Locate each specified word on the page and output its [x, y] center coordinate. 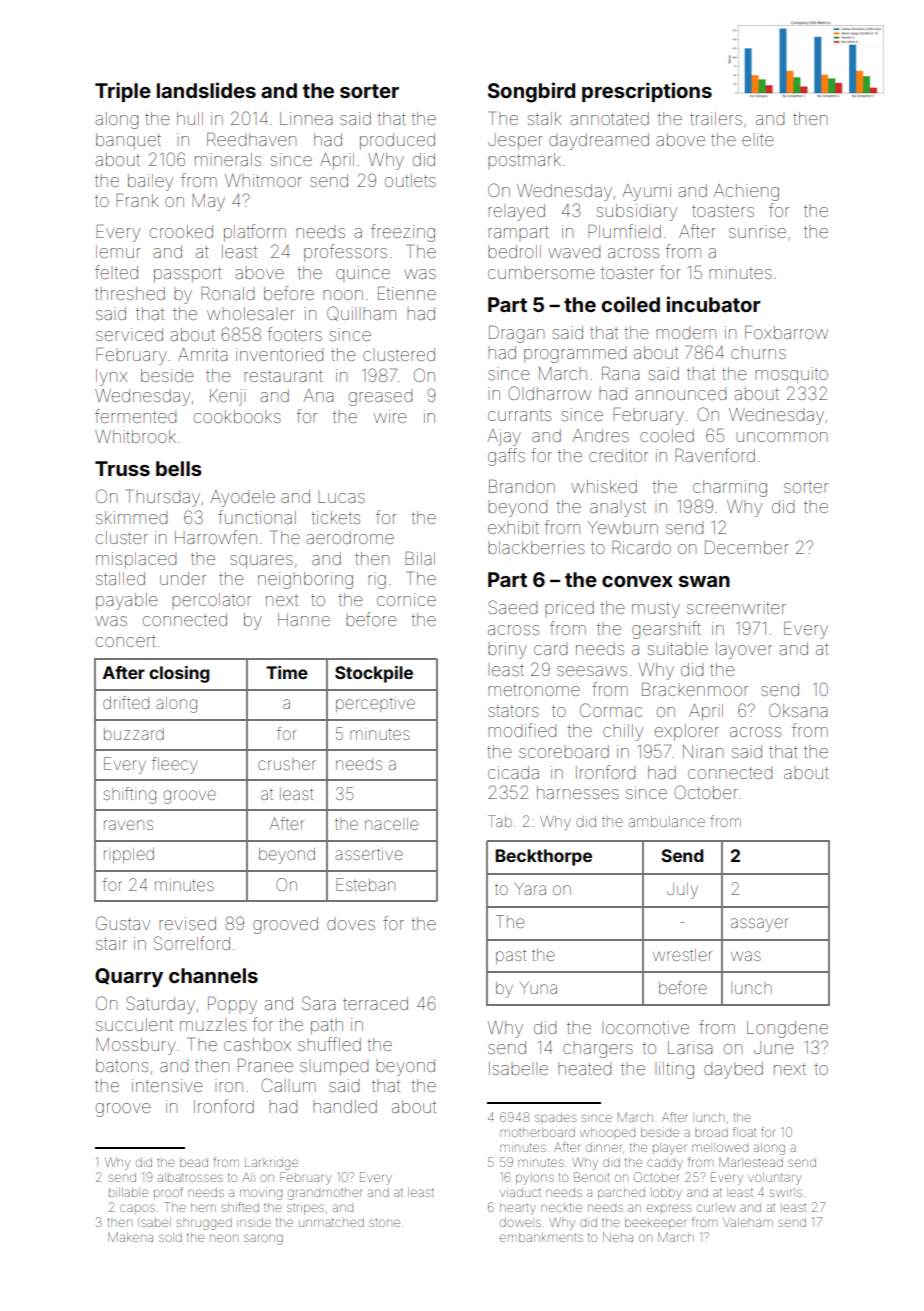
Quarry [129, 977]
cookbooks [237, 416]
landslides [206, 90]
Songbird [531, 92]
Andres [601, 435]
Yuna [538, 988]
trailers [716, 118]
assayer [760, 925]
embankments [541, 1237]
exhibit [513, 527]
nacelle [391, 824]
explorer [687, 732]
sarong [263, 1239]
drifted [126, 702]
